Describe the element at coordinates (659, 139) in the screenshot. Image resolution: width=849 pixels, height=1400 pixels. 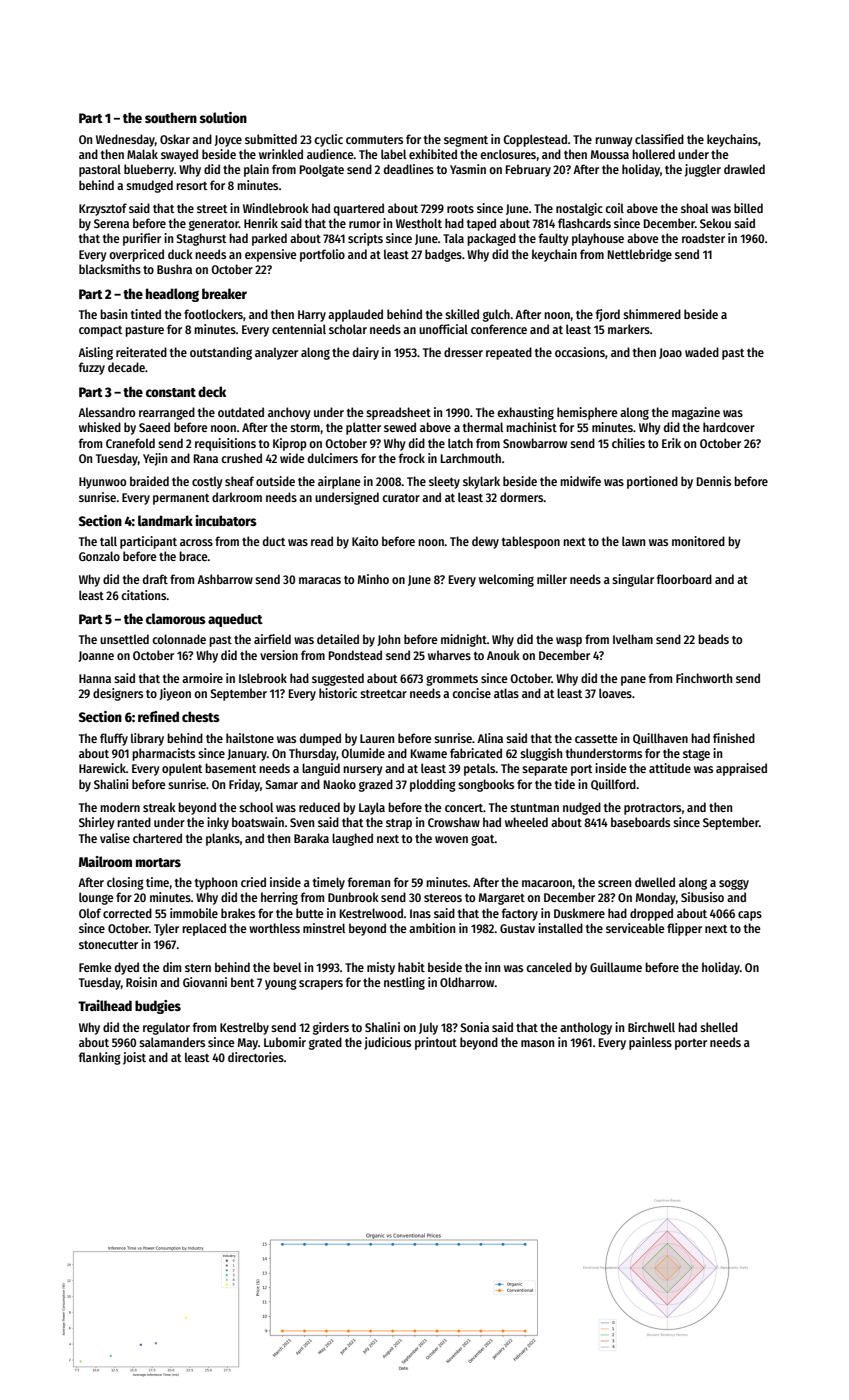
I see `classified` at that location.
